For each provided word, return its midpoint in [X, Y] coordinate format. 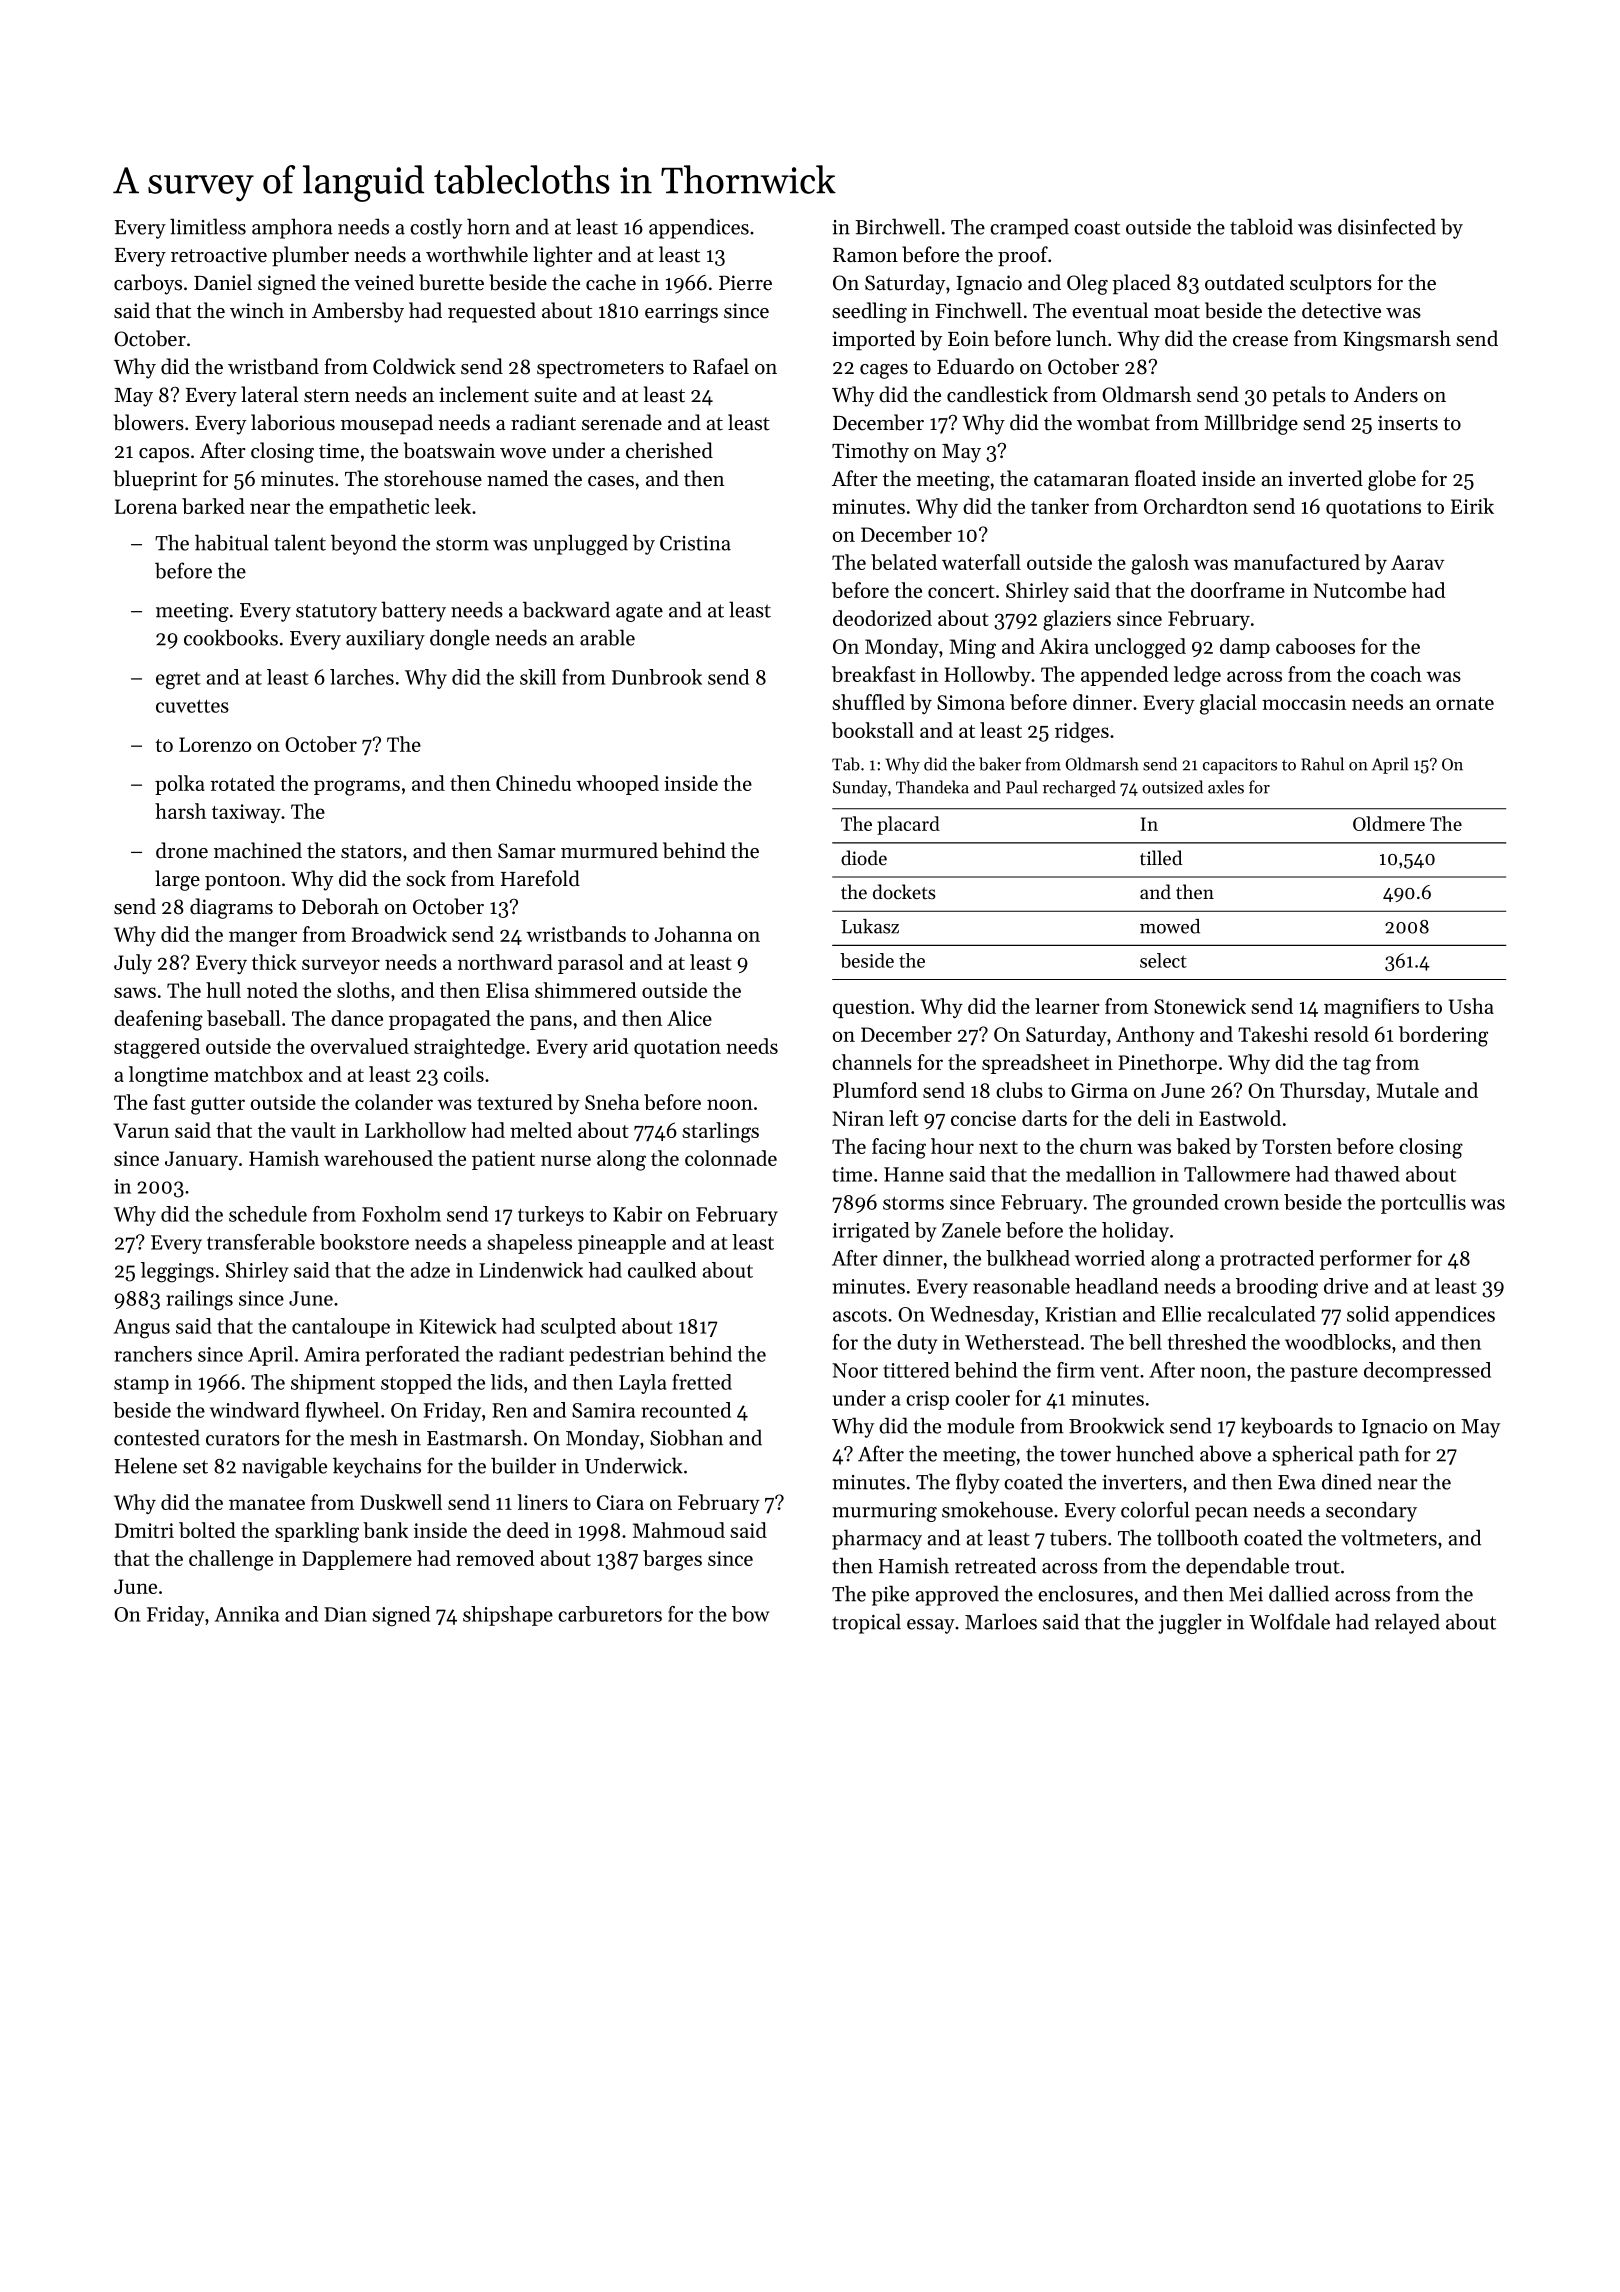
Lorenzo [215, 744]
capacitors [1240, 766]
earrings [681, 313]
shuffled [868, 702]
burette [451, 282]
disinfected [1387, 226]
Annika [247, 1614]
